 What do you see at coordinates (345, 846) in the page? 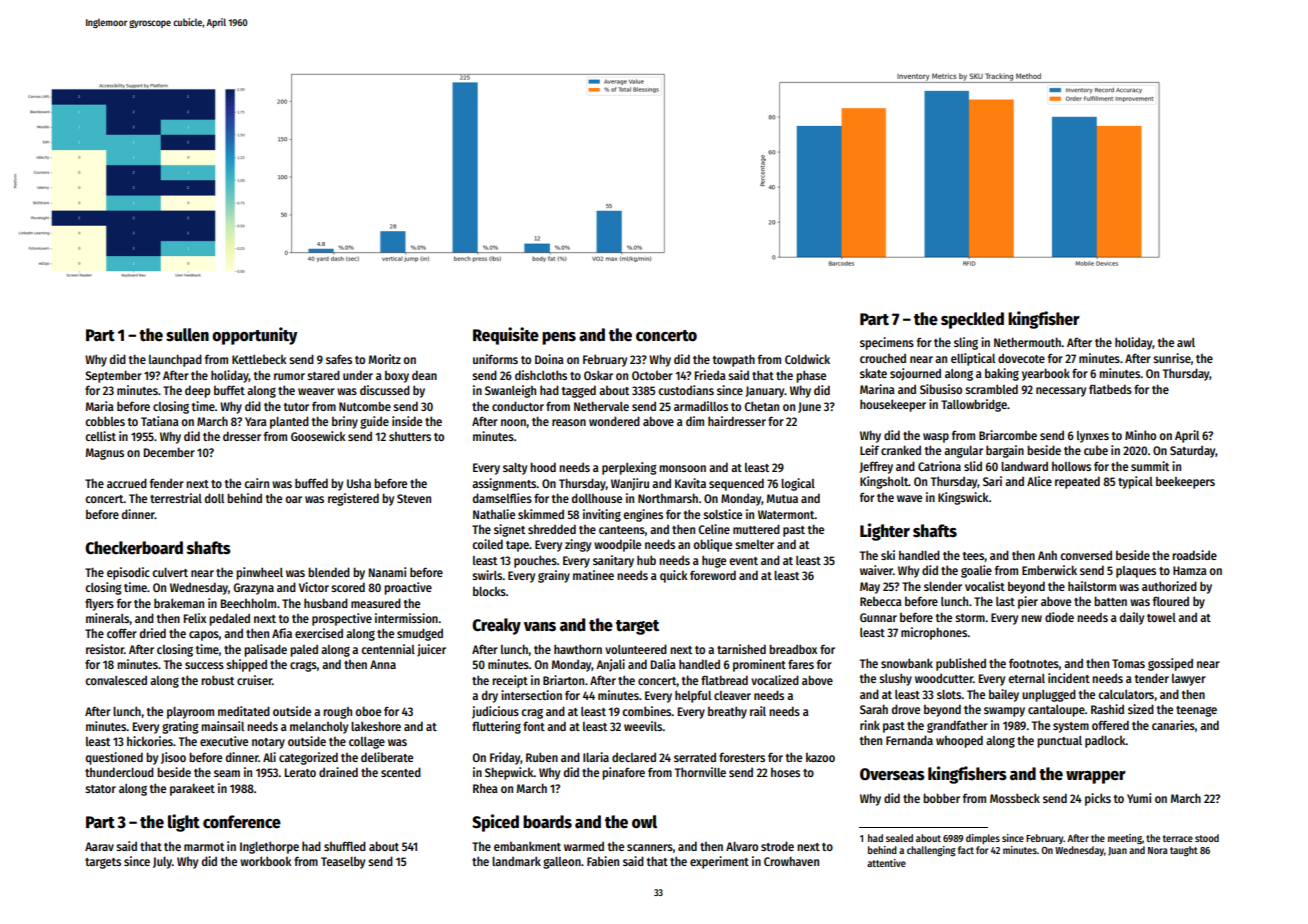
I see `shuffled` at bounding box center [345, 846].
